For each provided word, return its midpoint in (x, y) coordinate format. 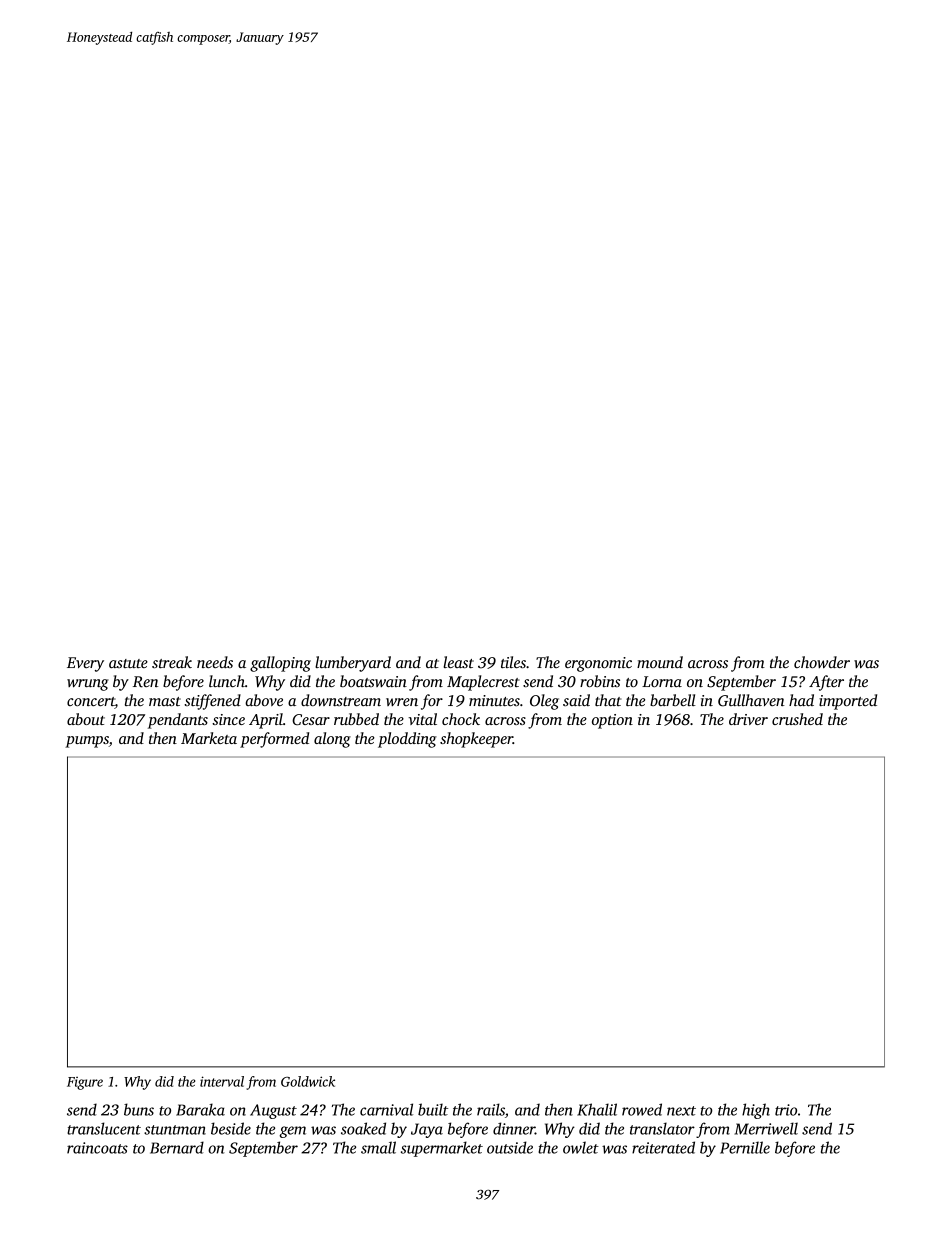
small (378, 1147)
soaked (363, 1128)
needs (215, 662)
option (612, 721)
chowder (822, 662)
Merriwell (766, 1128)
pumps (87, 742)
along (332, 740)
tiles (513, 662)
